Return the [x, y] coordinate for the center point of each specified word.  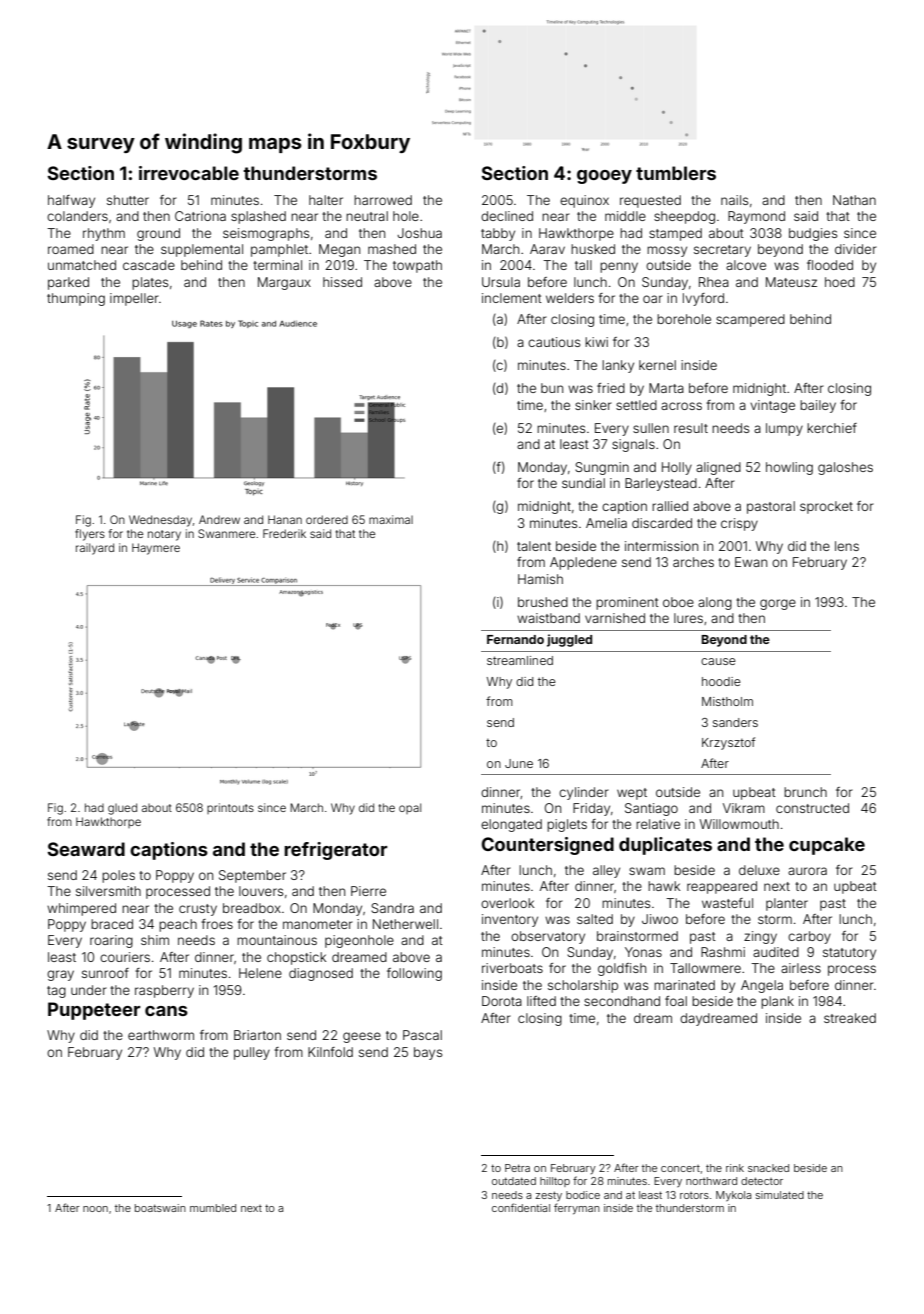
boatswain [160, 1208]
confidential [521, 1207]
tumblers [676, 173]
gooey [604, 177]
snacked [768, 1168]
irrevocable [189, 173]
